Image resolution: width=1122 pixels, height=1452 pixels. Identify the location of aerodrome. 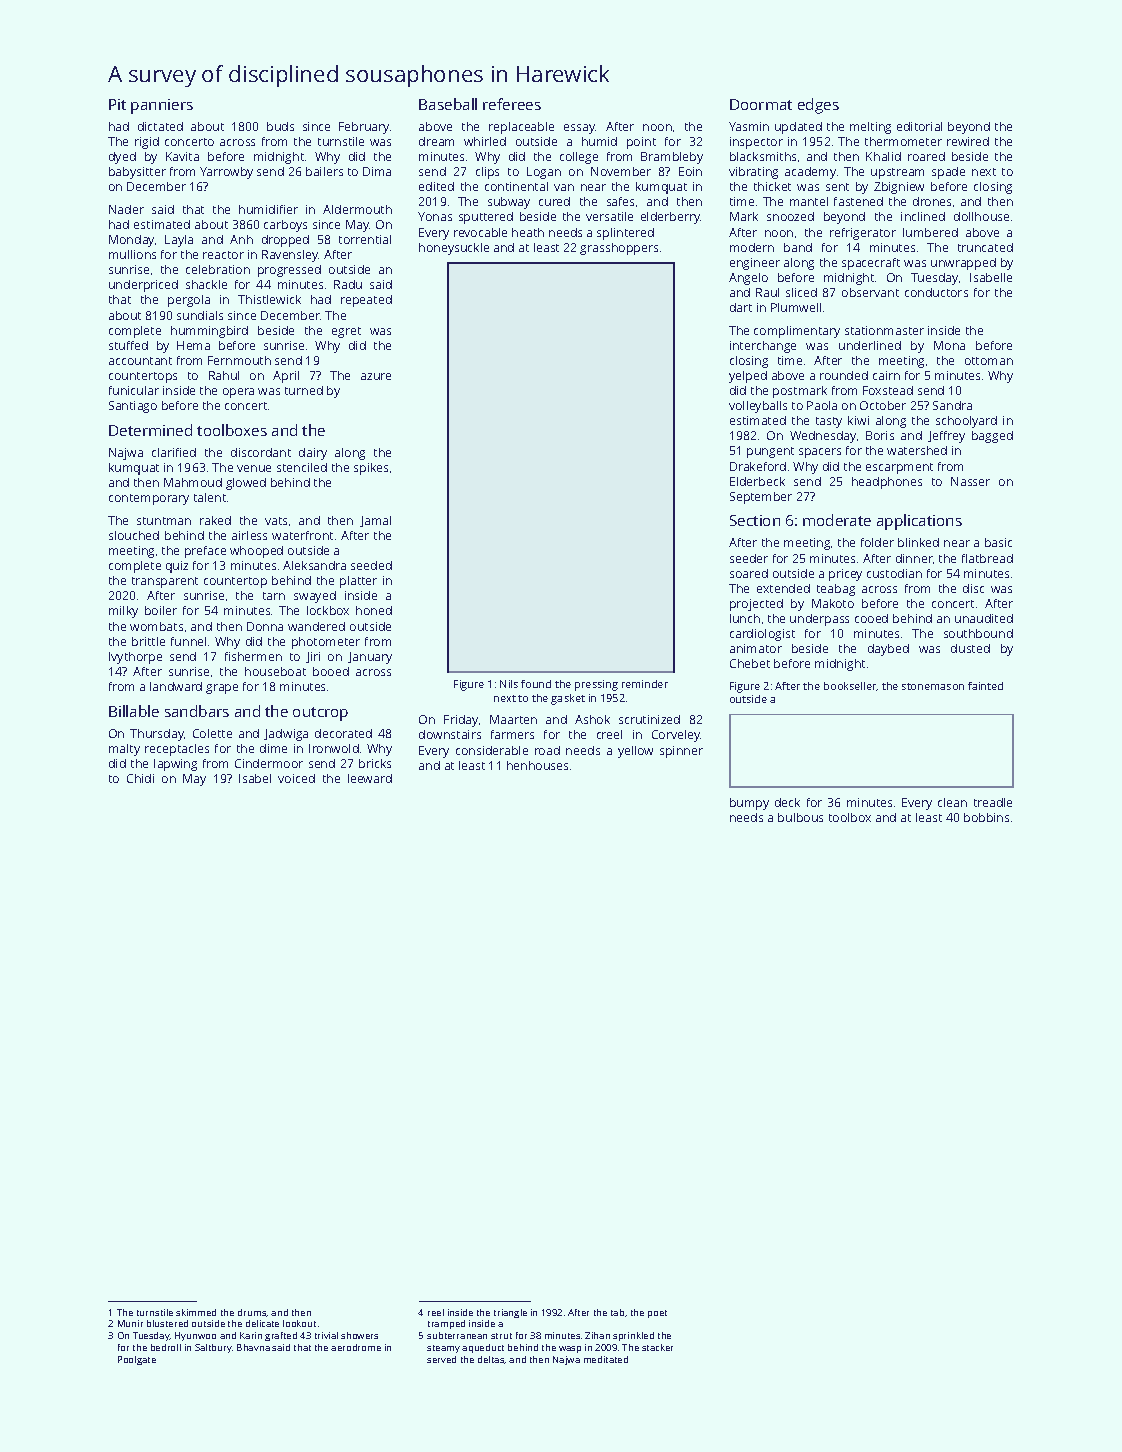
(356, 1347).
